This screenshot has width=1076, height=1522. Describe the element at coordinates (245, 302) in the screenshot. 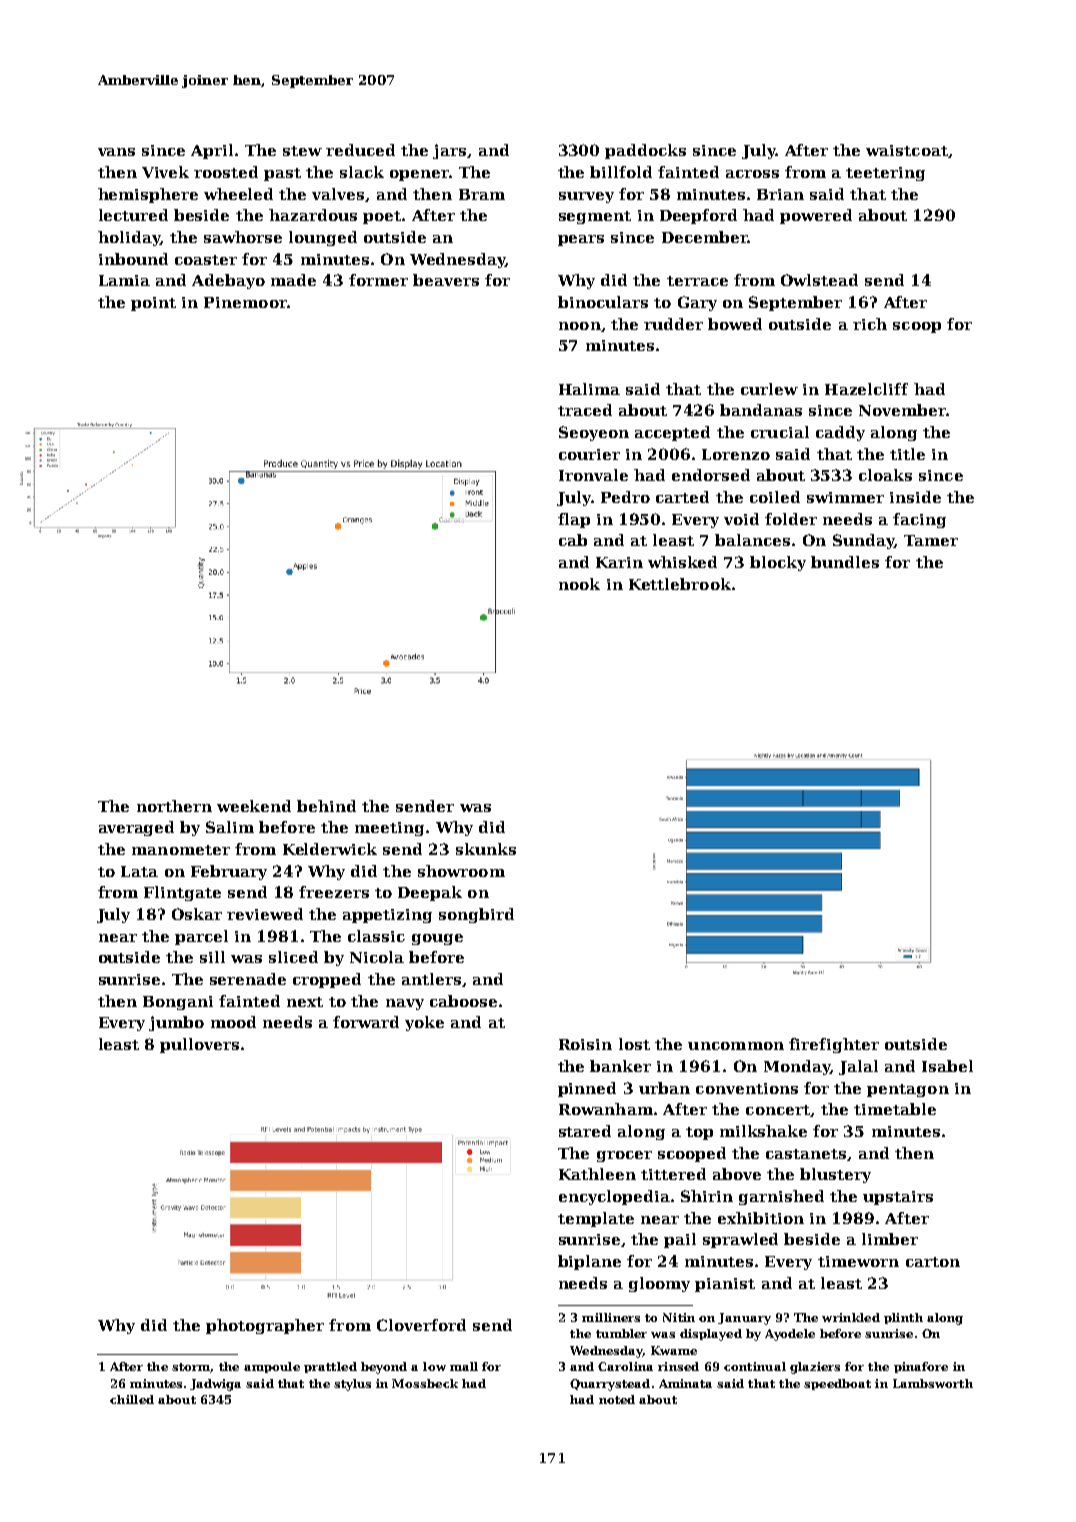

I see `Pinemoor` at that location.
